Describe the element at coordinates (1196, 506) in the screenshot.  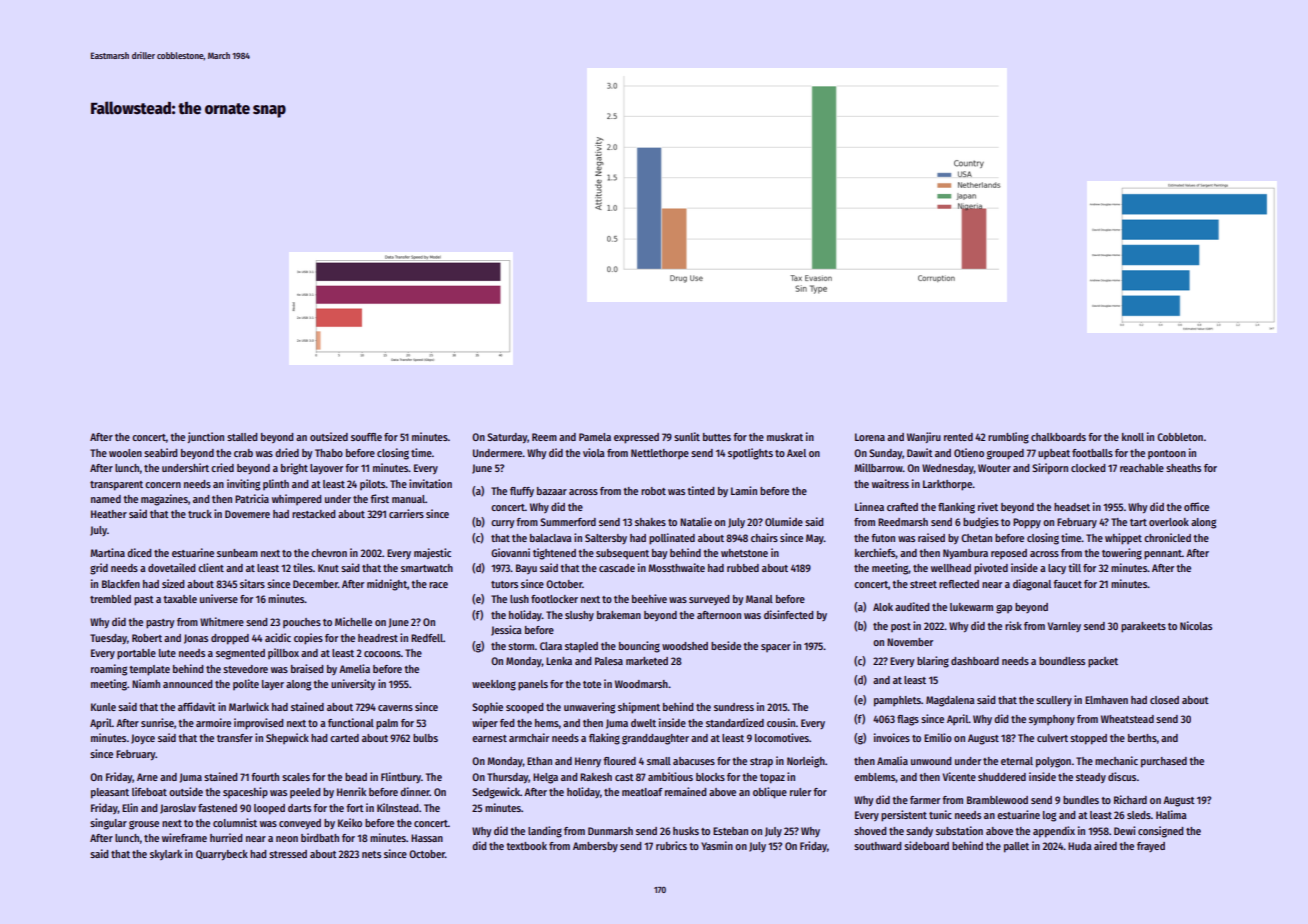
I see `office` at that location.
